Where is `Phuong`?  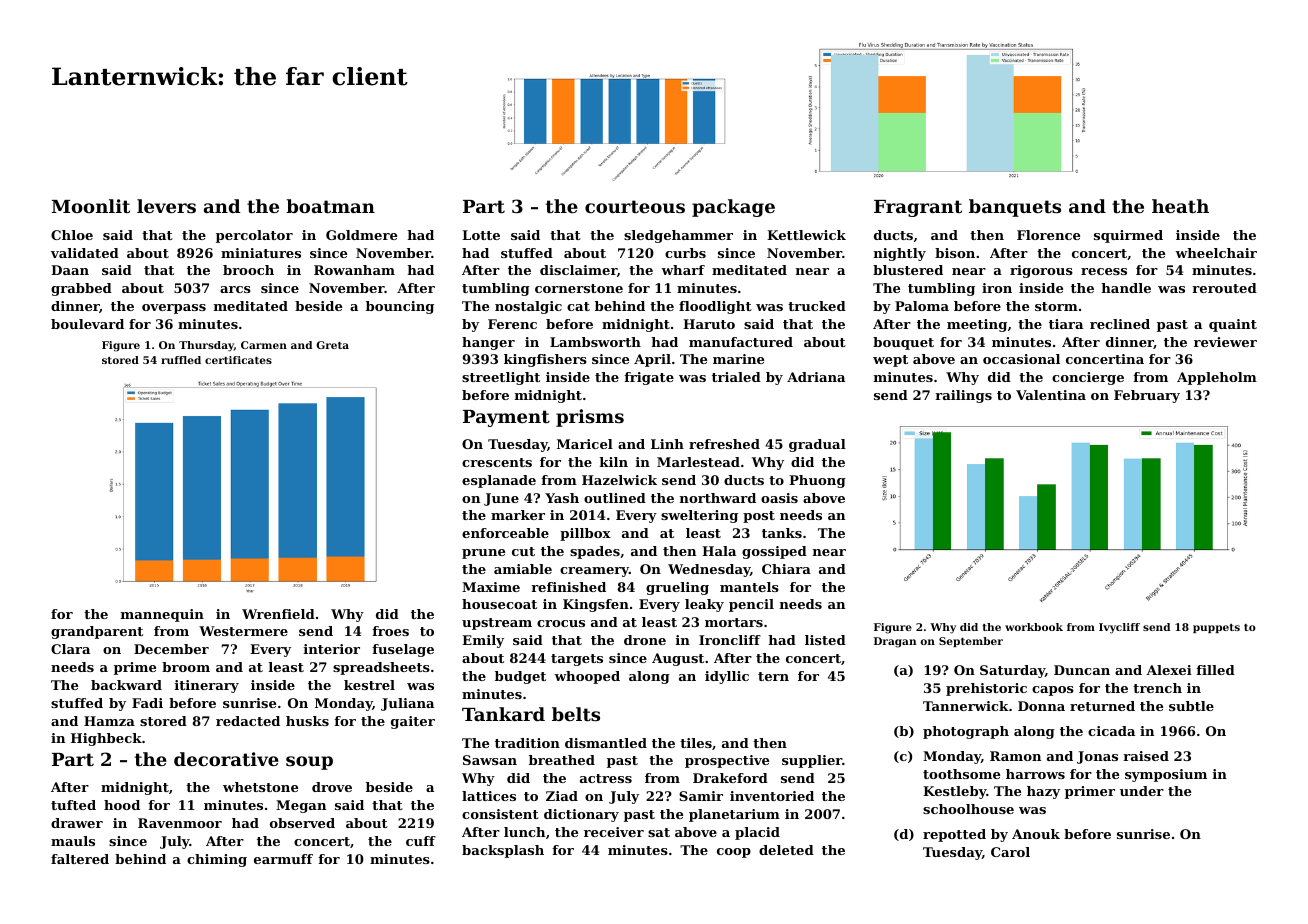
Phuong is located at coordinates (817, 481).
